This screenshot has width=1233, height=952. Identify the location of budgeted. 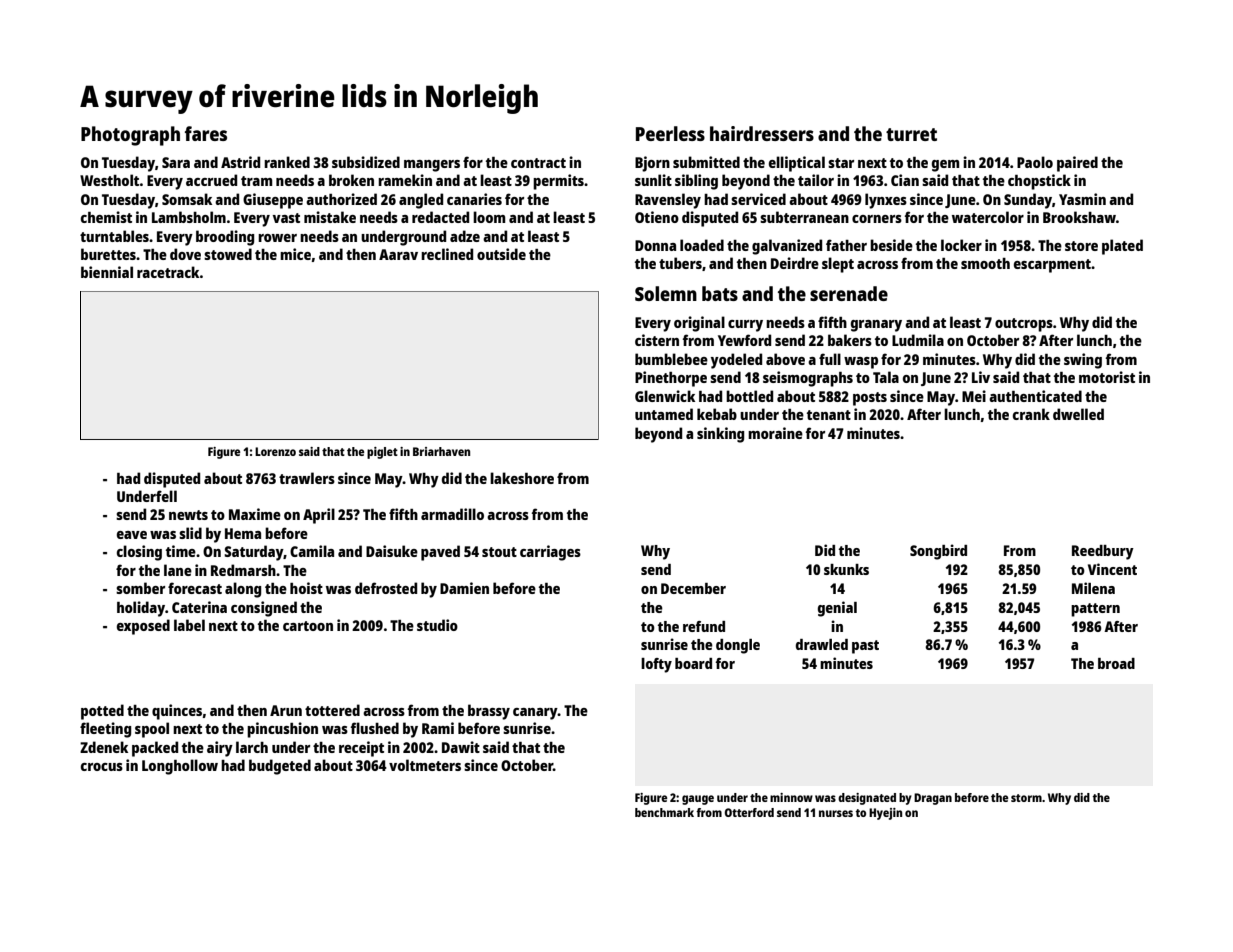
(280, 767).
